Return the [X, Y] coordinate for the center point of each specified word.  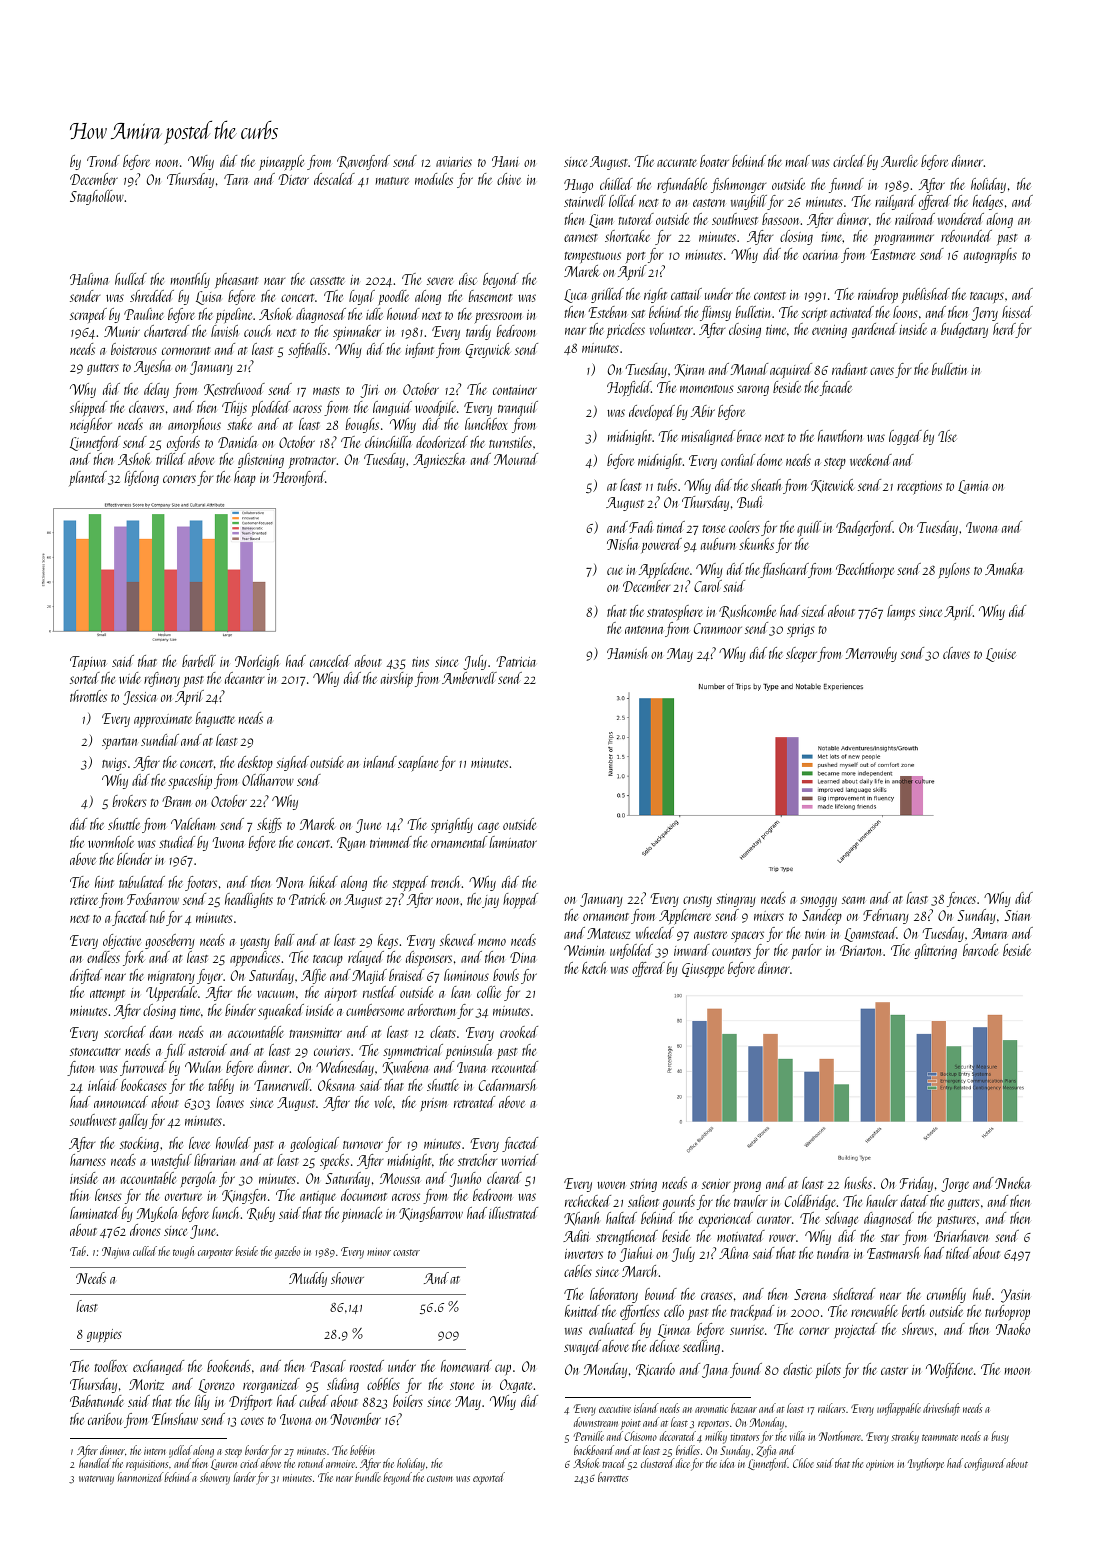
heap [245, 479]
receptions [919, 488]
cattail [686, 294]
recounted [515, 1067]
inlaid [103, 1085]
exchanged [158, 1367]
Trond [103, 161]
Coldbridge [811, 1202]
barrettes [613, 1477]
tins [420, 662]
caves [882, 371]
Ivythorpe [926, 1464]
